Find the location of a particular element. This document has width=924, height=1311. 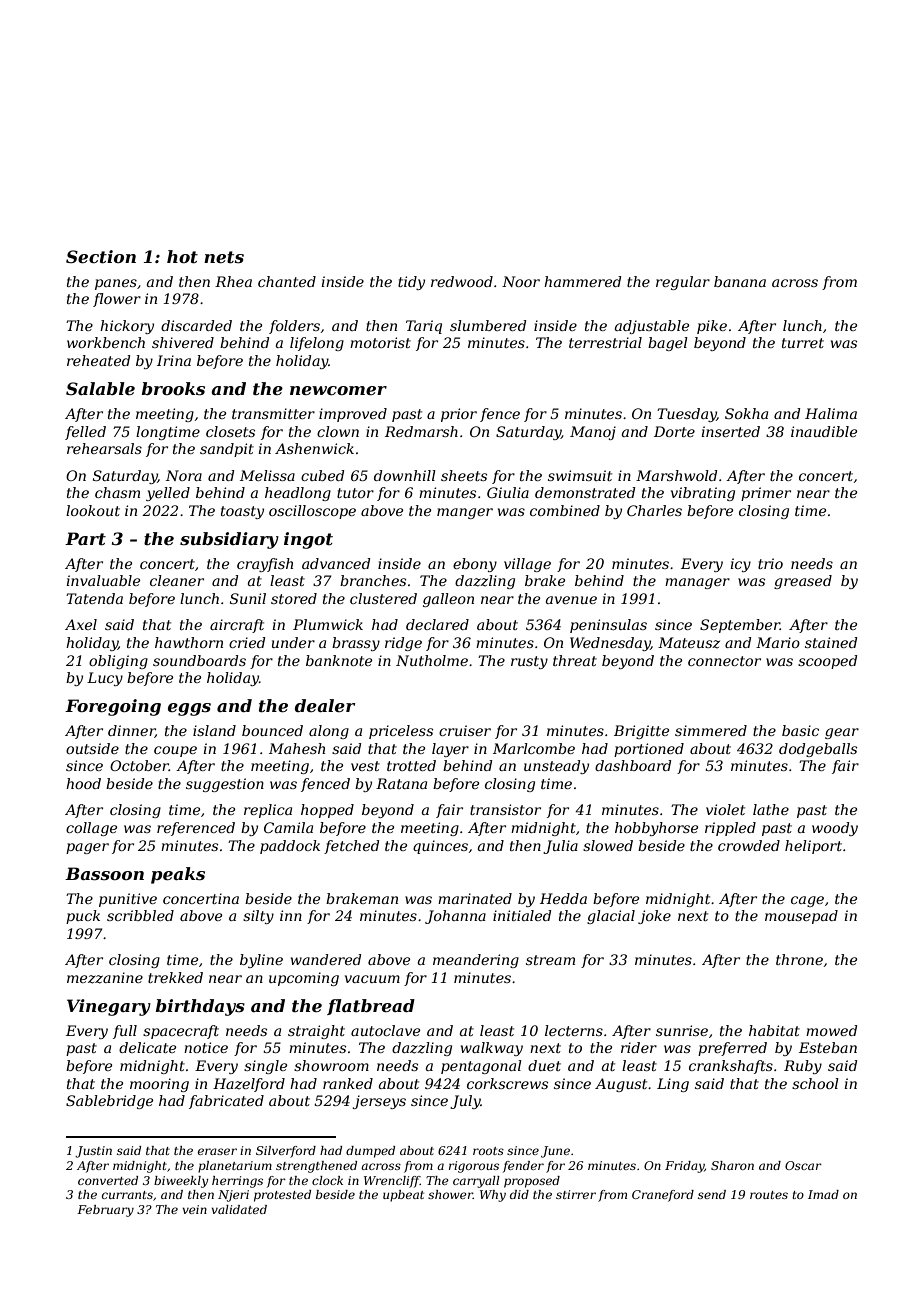

preferred is located at coordinates (732, 1049).
